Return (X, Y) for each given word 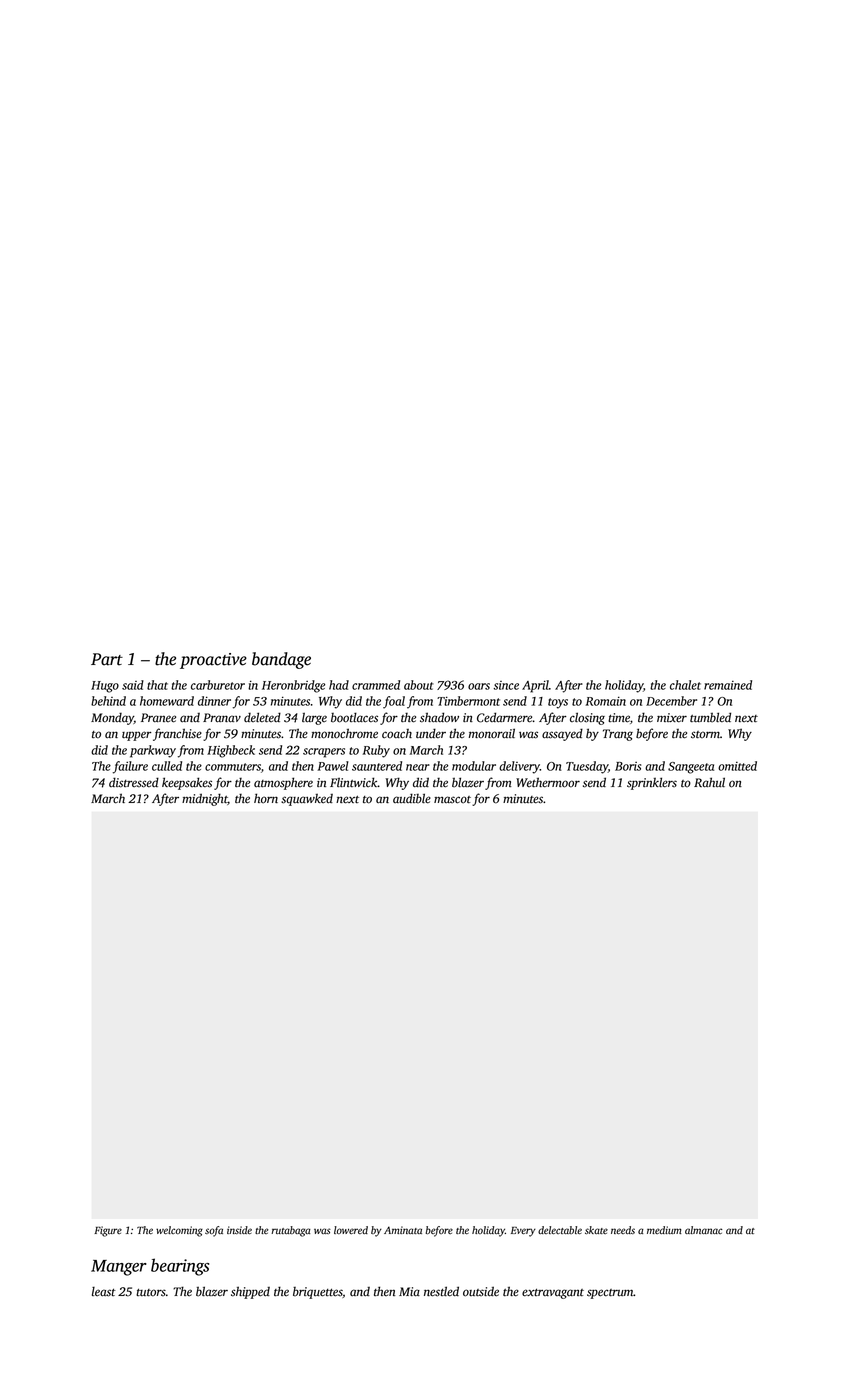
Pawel (333, 766)
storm (705, 735)
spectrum (610, 1294)
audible (412, 798)
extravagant (553, 1294)
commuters (233, 767)
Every (523, 1232)
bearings (180, 1267)
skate (596, 1230)
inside (239, 1230)
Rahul (709, 782)
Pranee (158, 718)
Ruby (376, 751)
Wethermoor (548, 782)
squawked (307, 800)
